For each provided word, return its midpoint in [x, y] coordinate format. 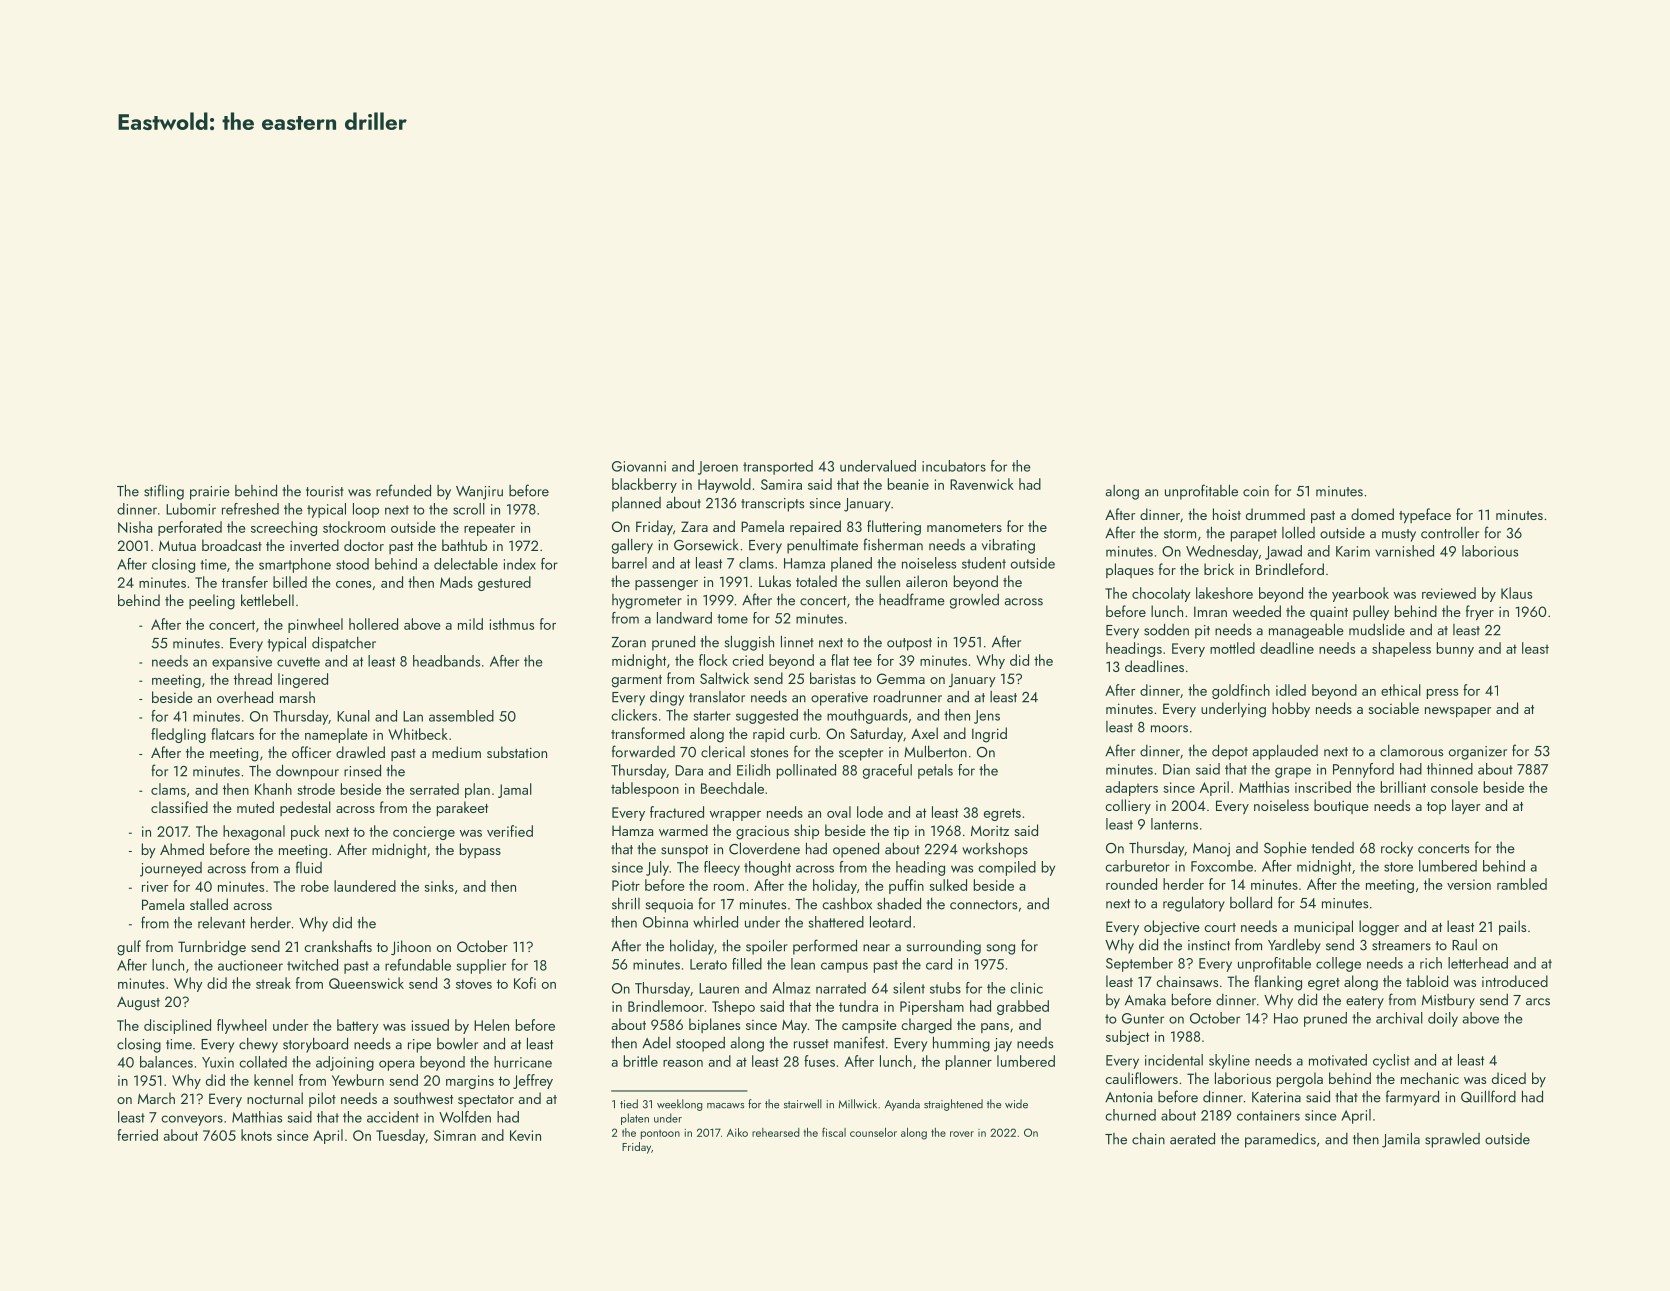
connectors [983, 905]
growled [974, 601]
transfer [245, 582]
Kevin [525, 1135]
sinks [439, 886]
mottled [1232, 648]
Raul [1464, 945]
